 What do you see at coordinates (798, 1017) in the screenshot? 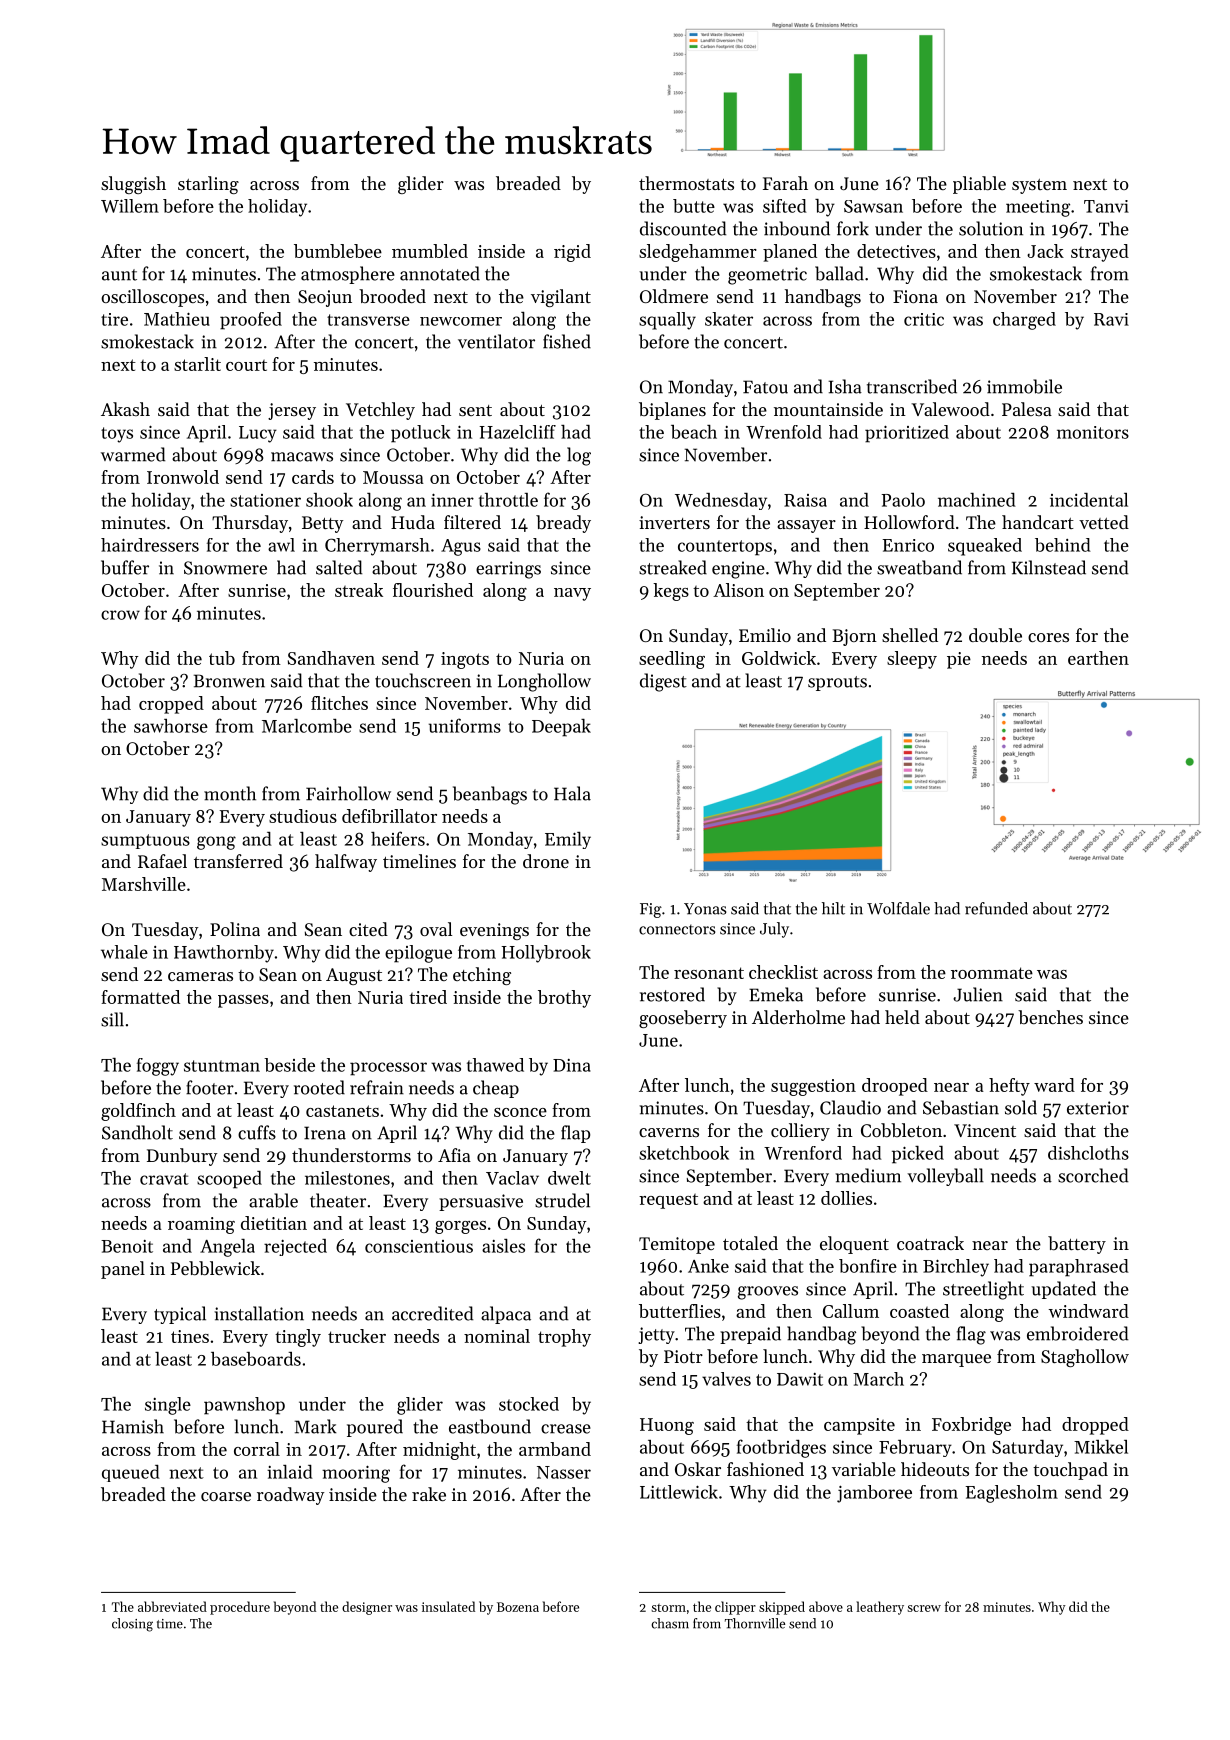
I see `Alderholme` at bounding box center [798, 1017].
